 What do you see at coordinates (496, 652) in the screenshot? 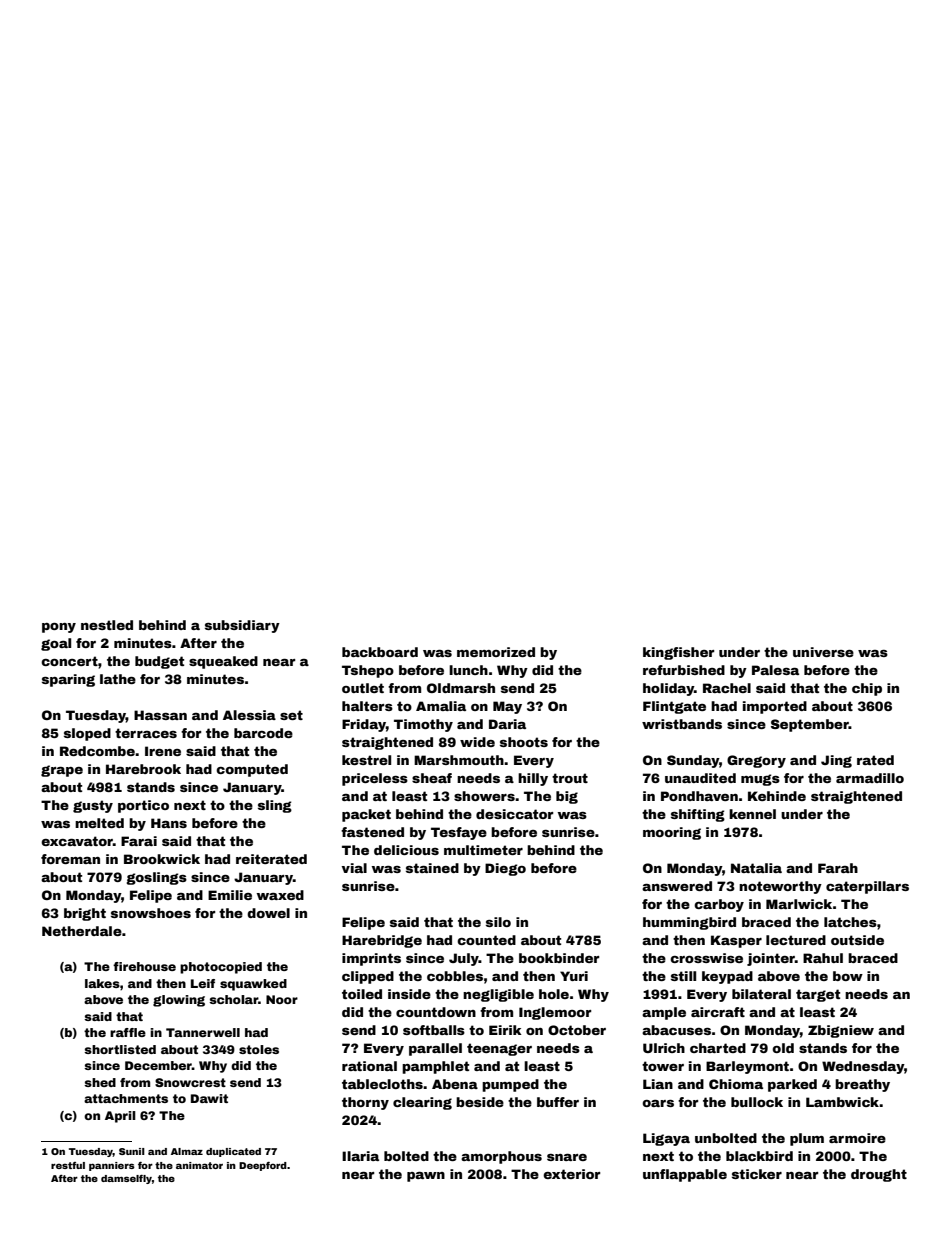
I see `memorized` at bounding box center [496, 652].
